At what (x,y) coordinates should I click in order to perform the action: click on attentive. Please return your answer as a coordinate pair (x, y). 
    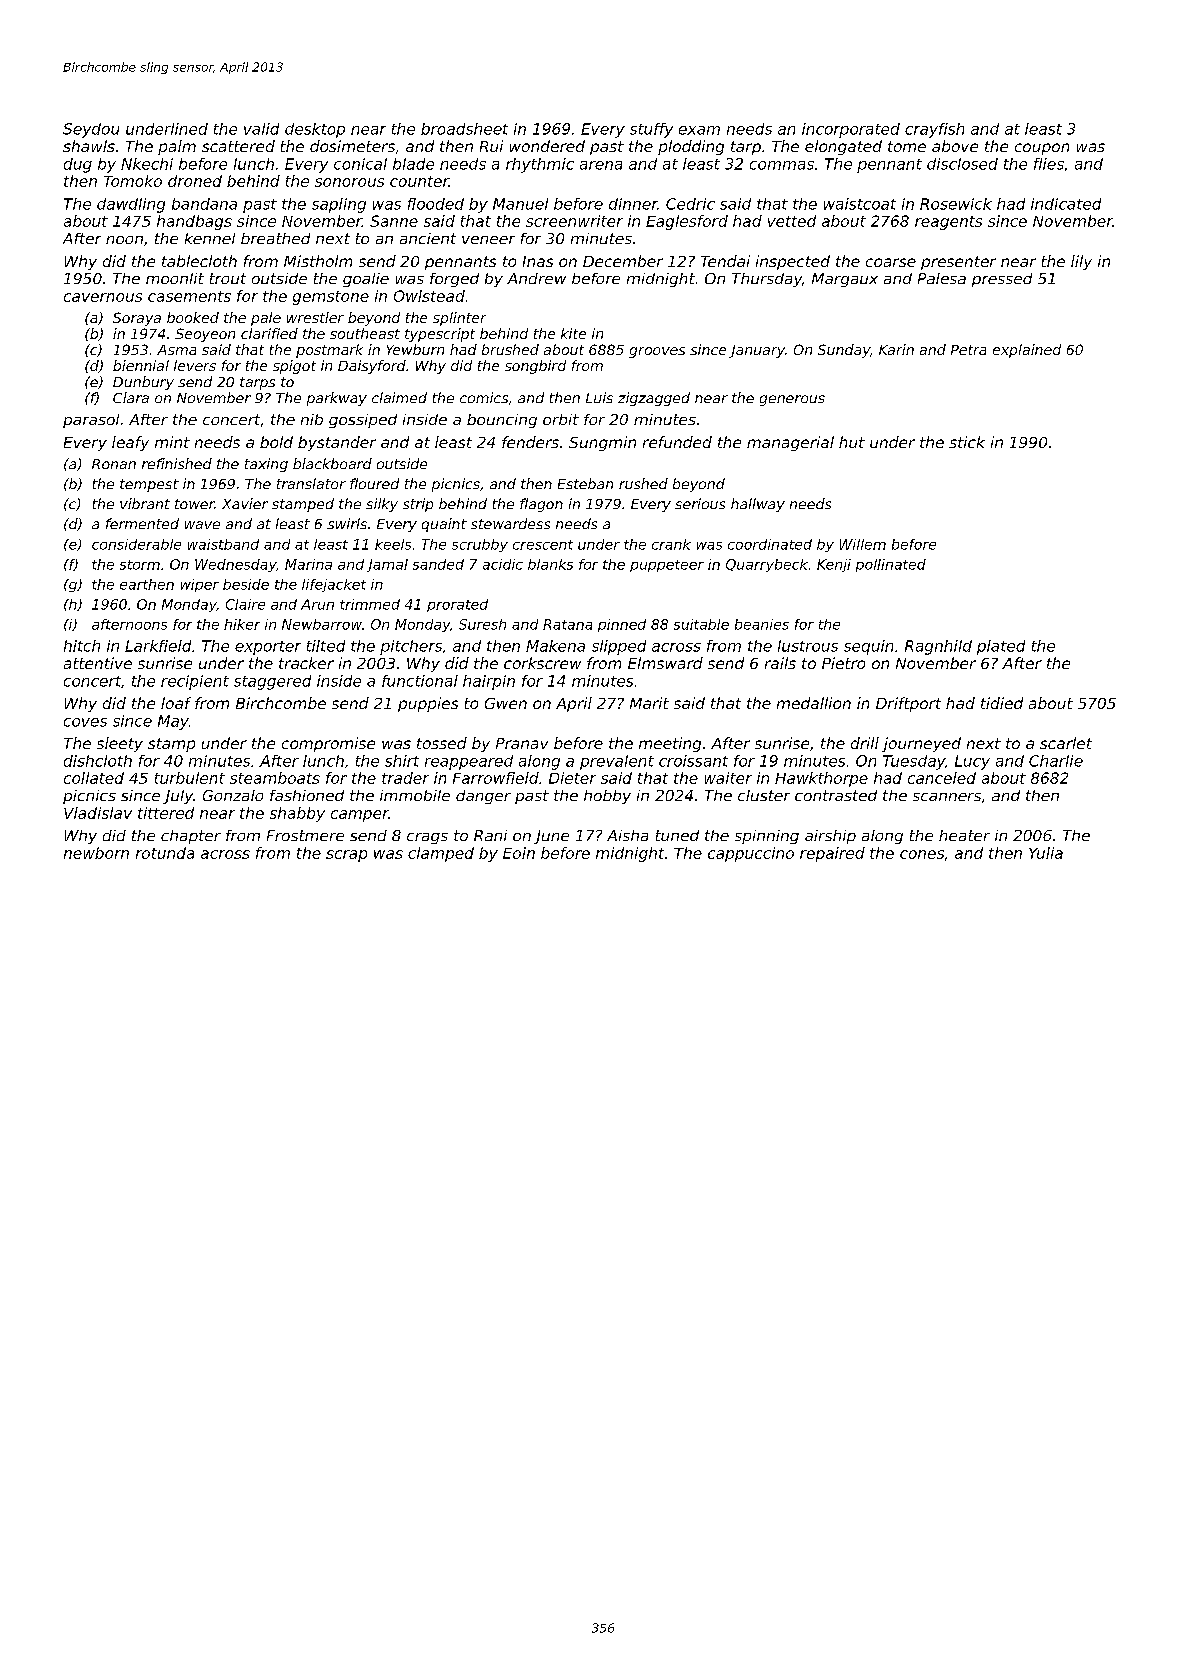
    Looking at the image, I should click on (98, 663).
